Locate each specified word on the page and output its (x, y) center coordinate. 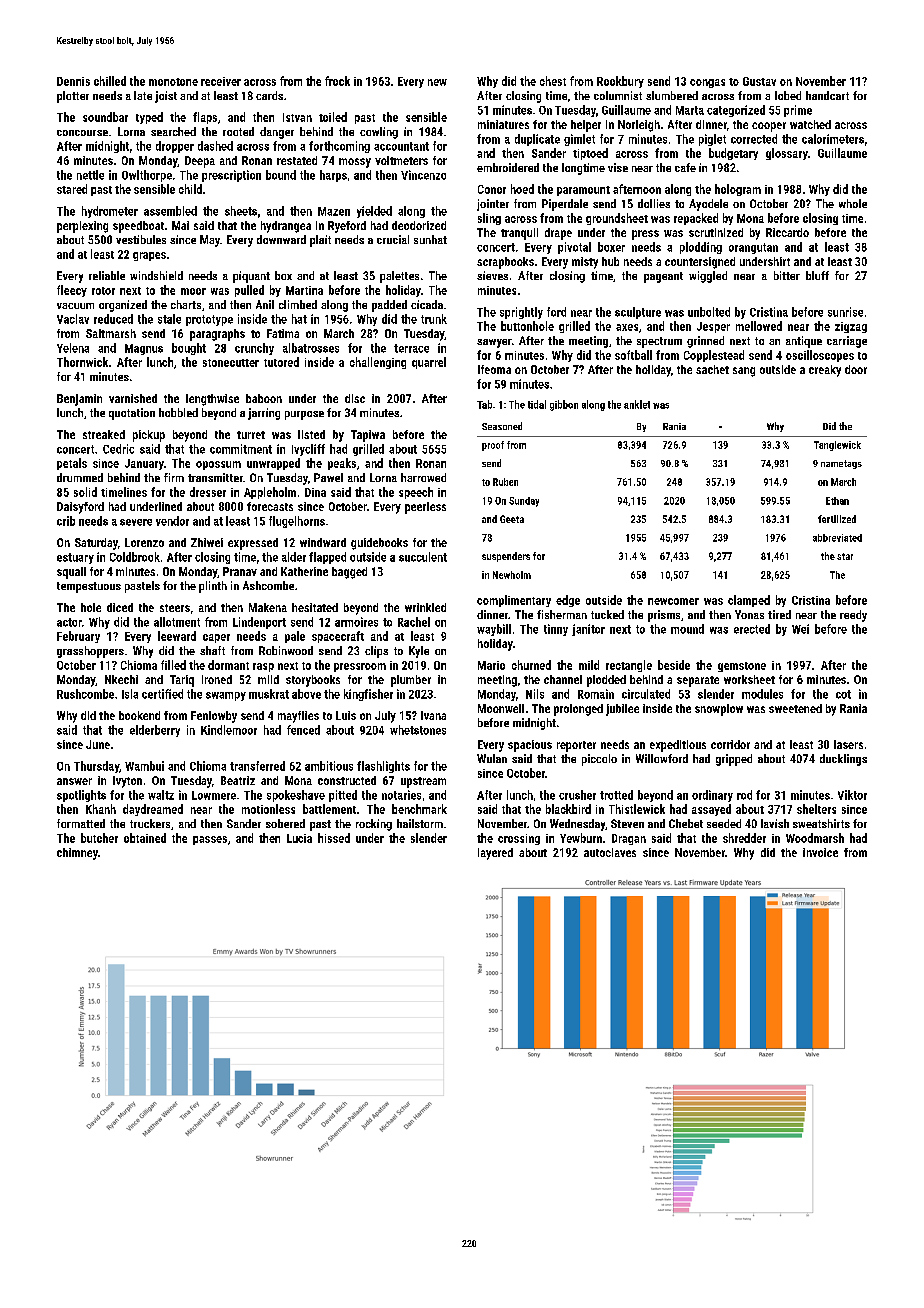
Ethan (837, 501)
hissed (334, 838)
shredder (744, 838)
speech (416, 493)
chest (553, 81)
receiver (221, 81)
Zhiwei (207, 542)
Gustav (759, 81)
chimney (77, 854)
